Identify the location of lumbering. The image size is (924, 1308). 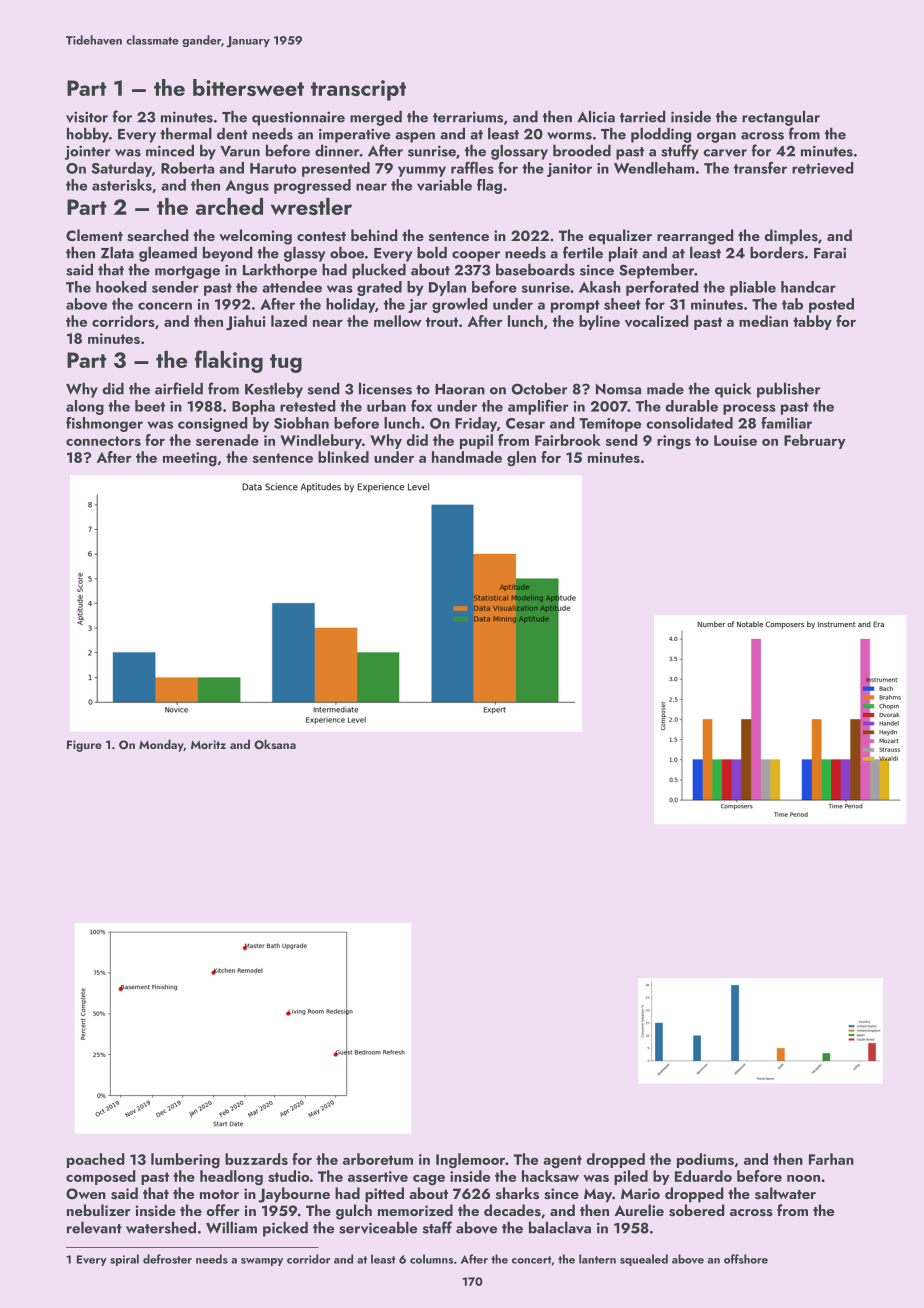
(185, 1161).
